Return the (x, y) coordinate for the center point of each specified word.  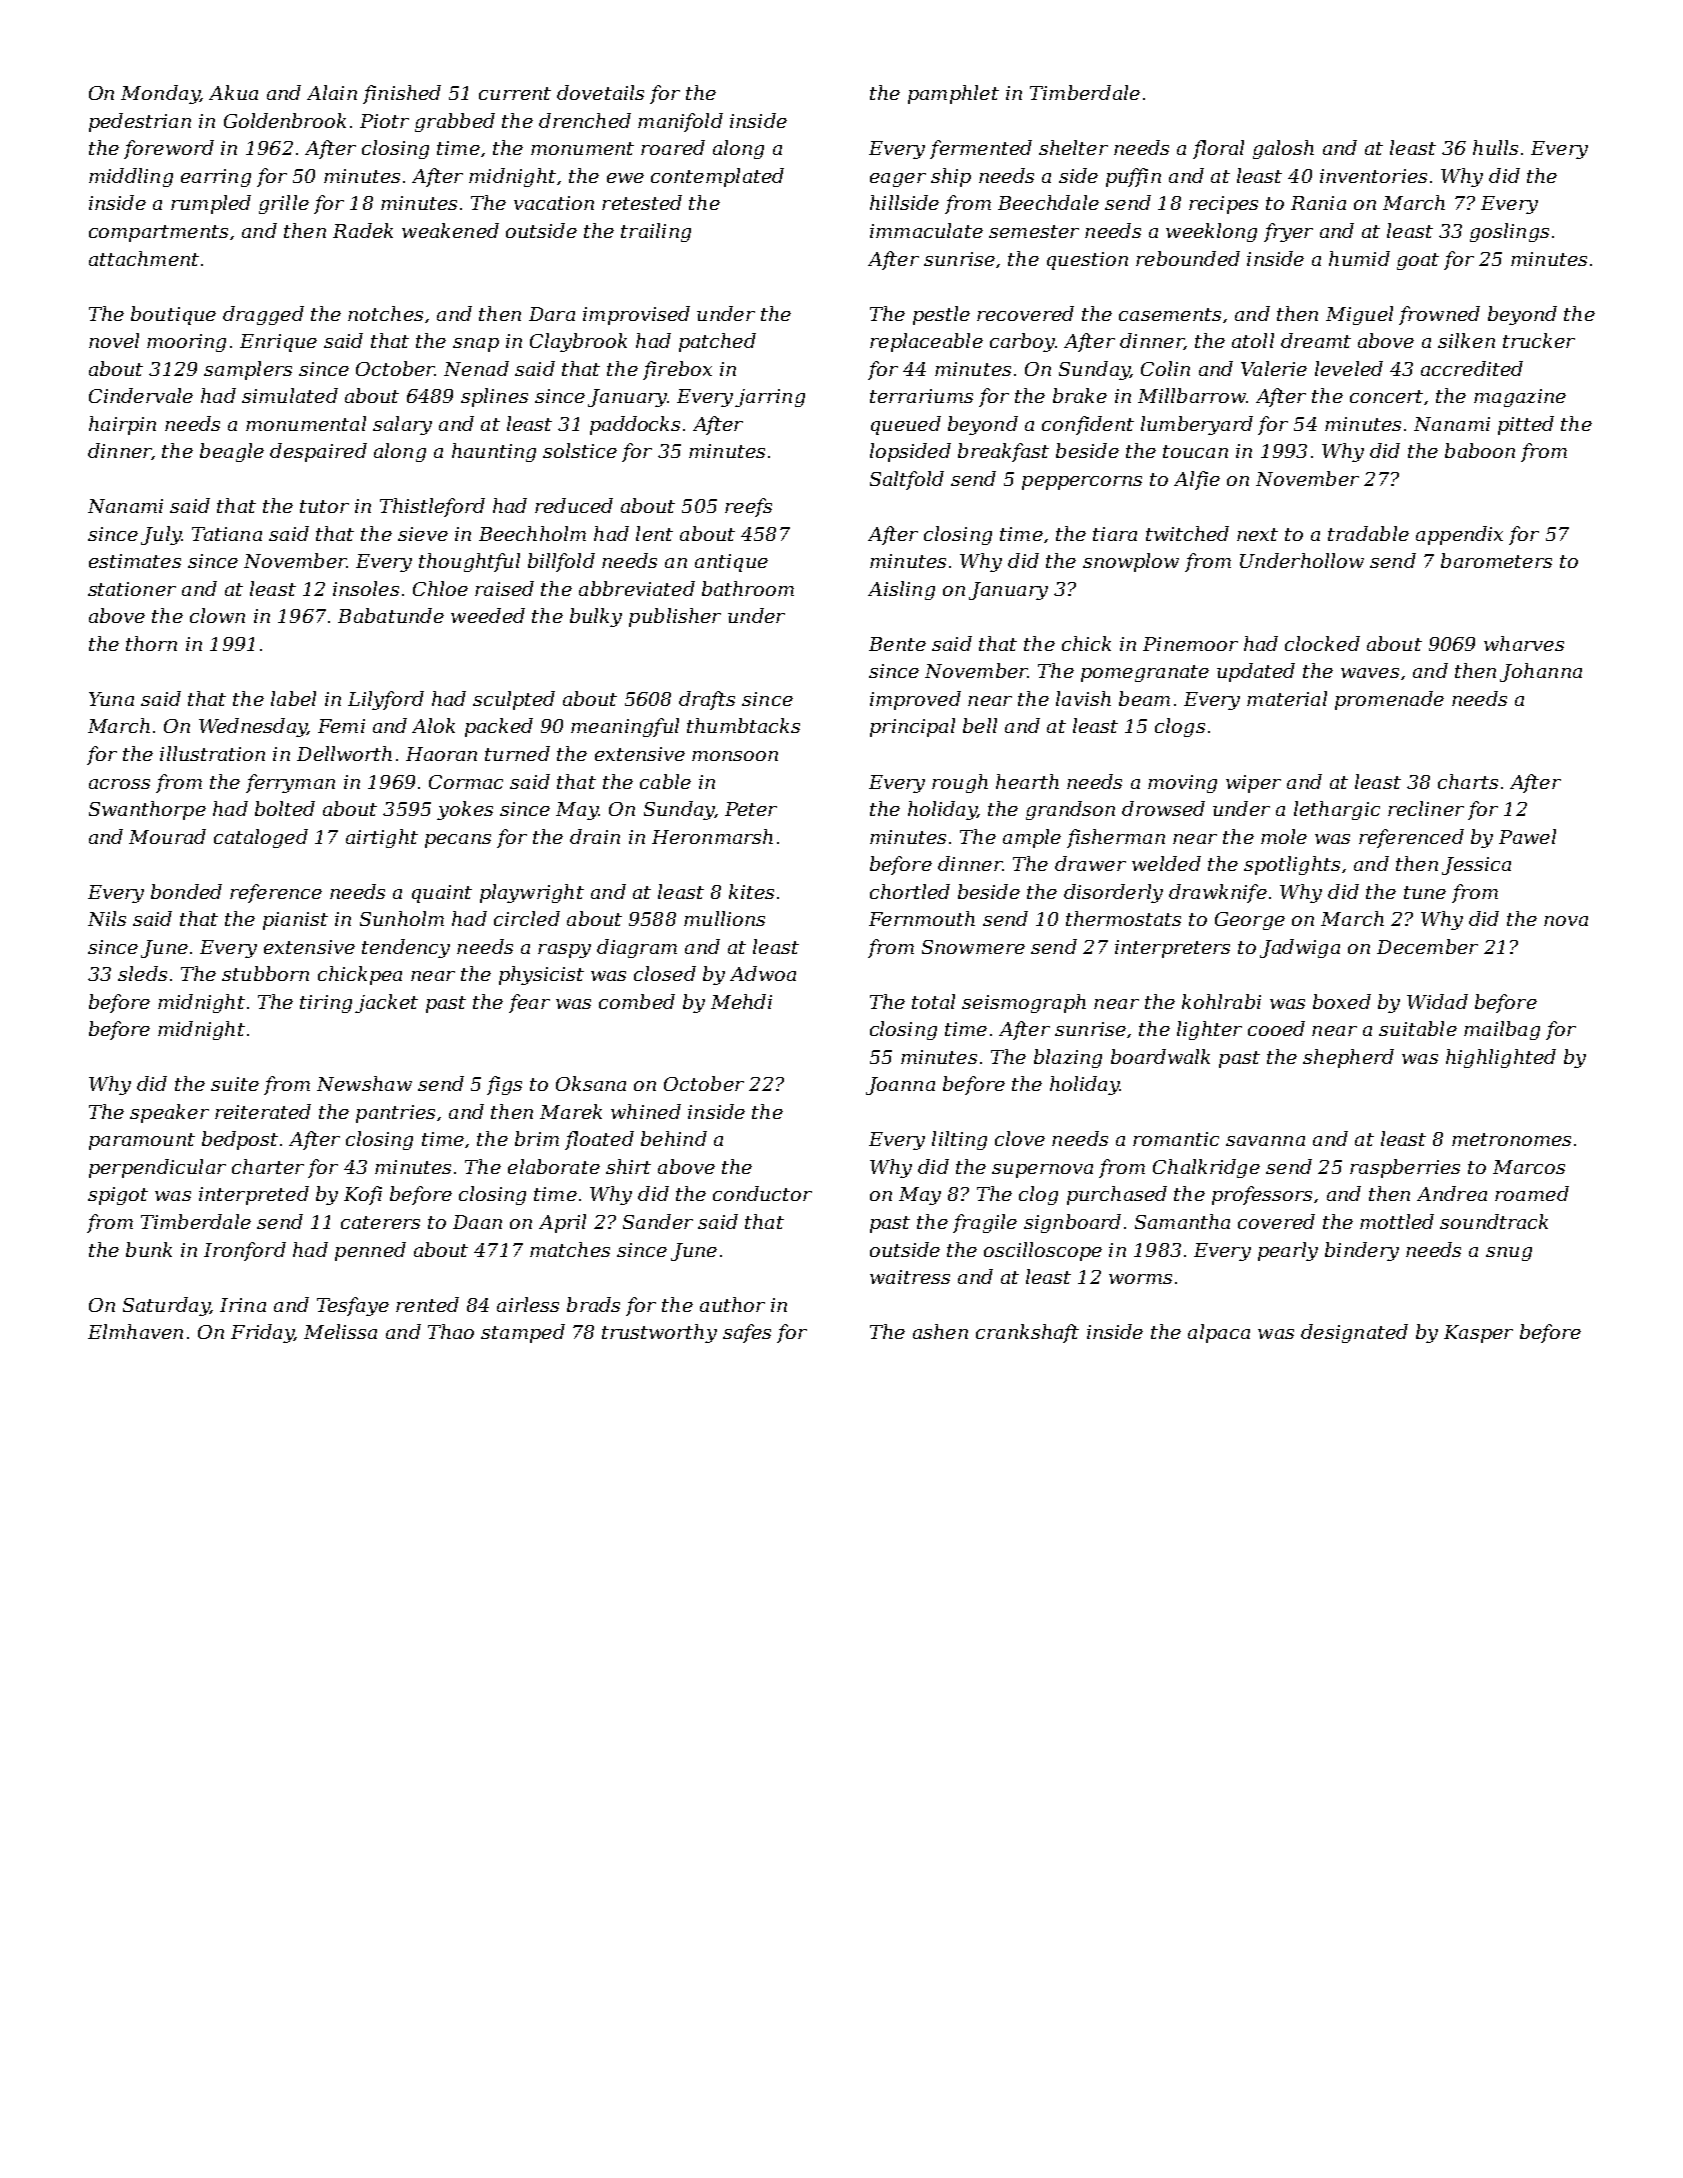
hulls (1495, 147)
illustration (212, 753)
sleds (142, 973)
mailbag (1502, 1030)
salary (402, 425)
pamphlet (953, 94)
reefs (748, 507)
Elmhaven (135, 1331)
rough (960, 783)
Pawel (1527, 836)
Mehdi (741, 1001)
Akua (233, 92)
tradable (1368, 533)
